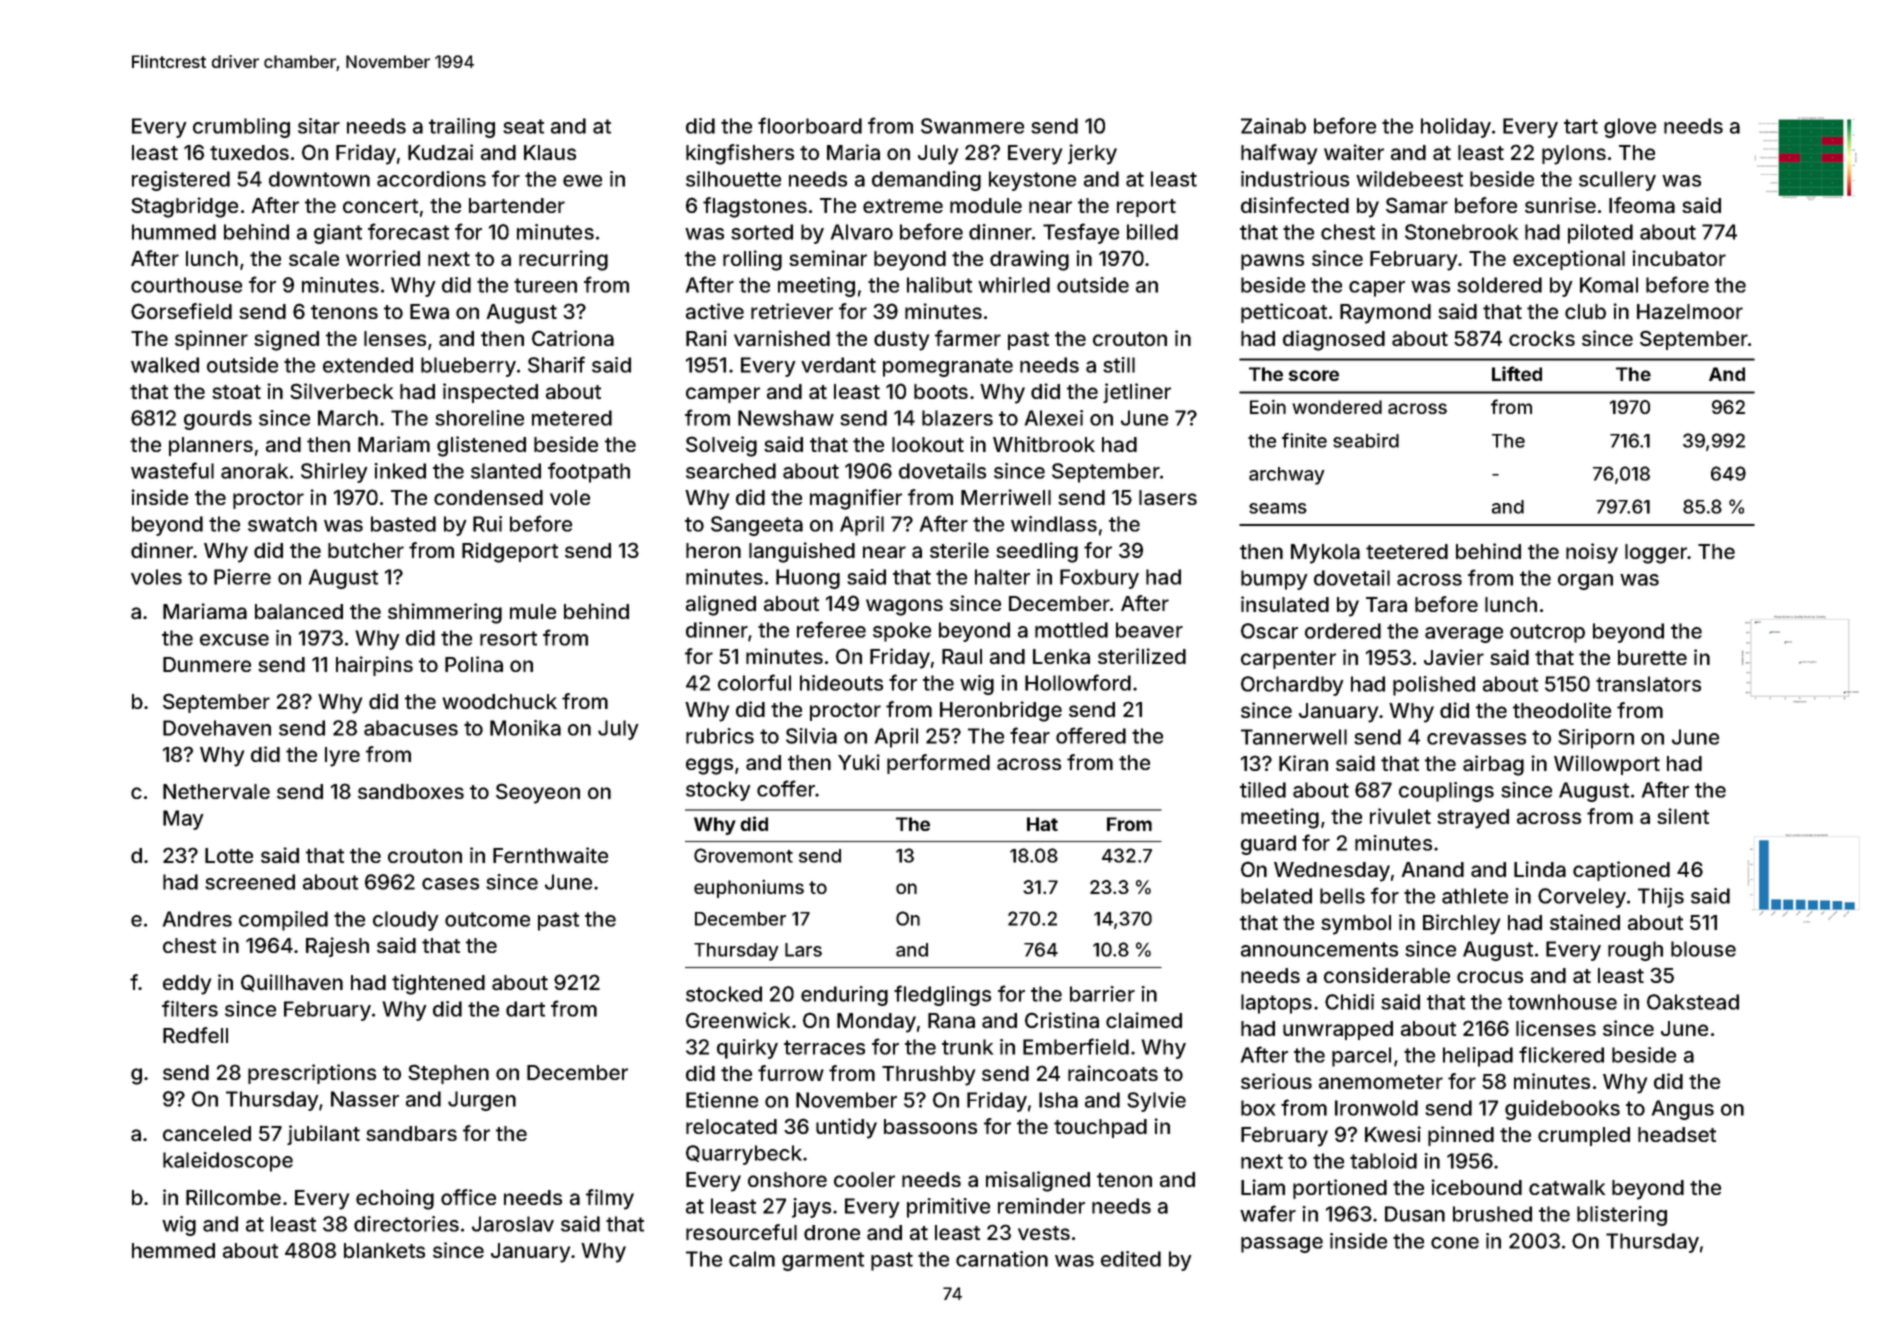 The image size is (1885, 1333). I want to click on Klaus, so click(550, 152).
